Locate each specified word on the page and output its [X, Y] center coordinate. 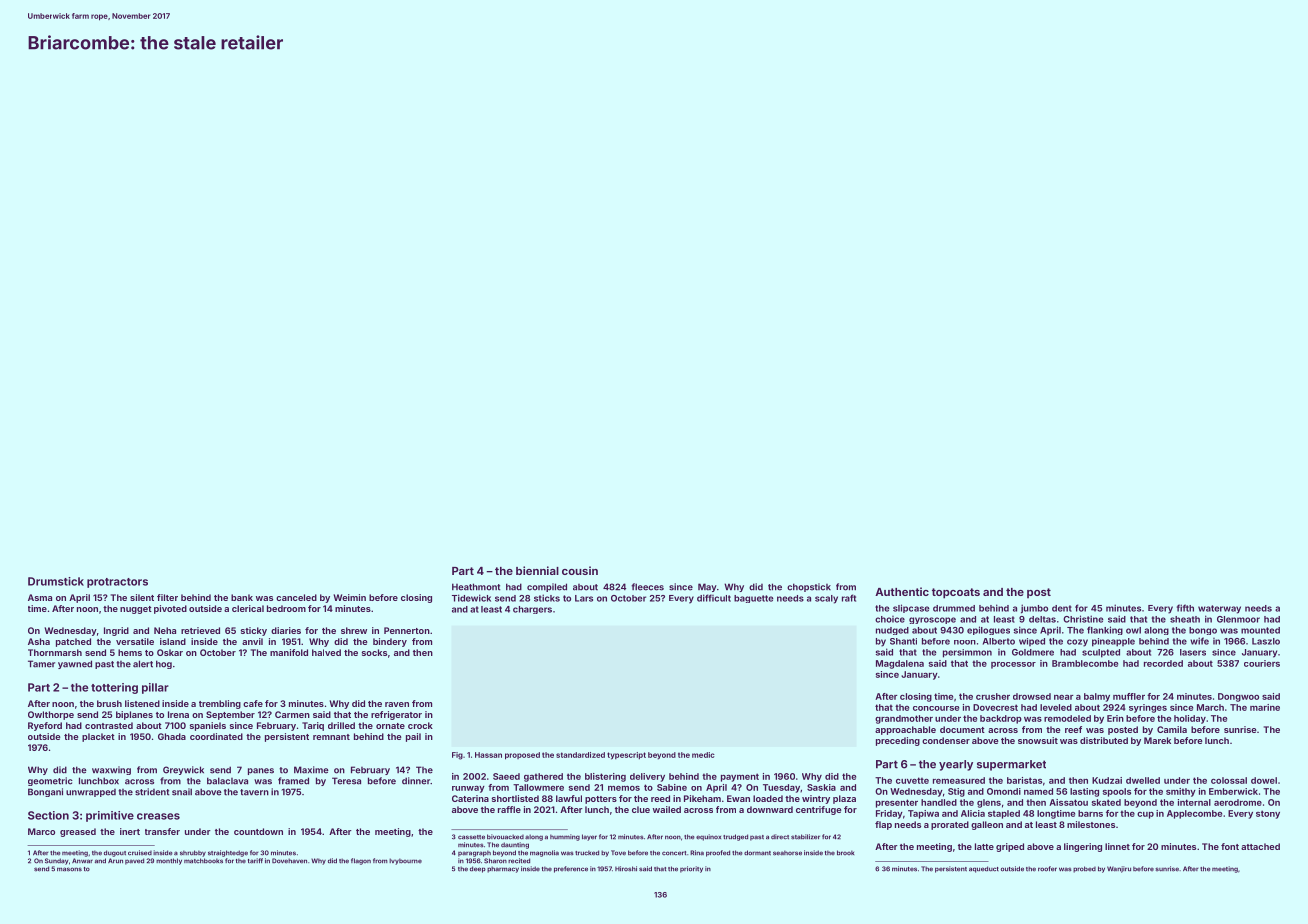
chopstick [809, 587]
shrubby [193, 853]
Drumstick [56, 581]
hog [164, 664]
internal [1194, 802]
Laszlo [1266, 641]
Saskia [821, 787]
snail [182, 792]
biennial [537, 570]
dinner [416, 781]
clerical [248, 608]
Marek [1157, 740]
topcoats [956, 593]
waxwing [111, 770]
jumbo [1034, 609]
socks [374, 652]
